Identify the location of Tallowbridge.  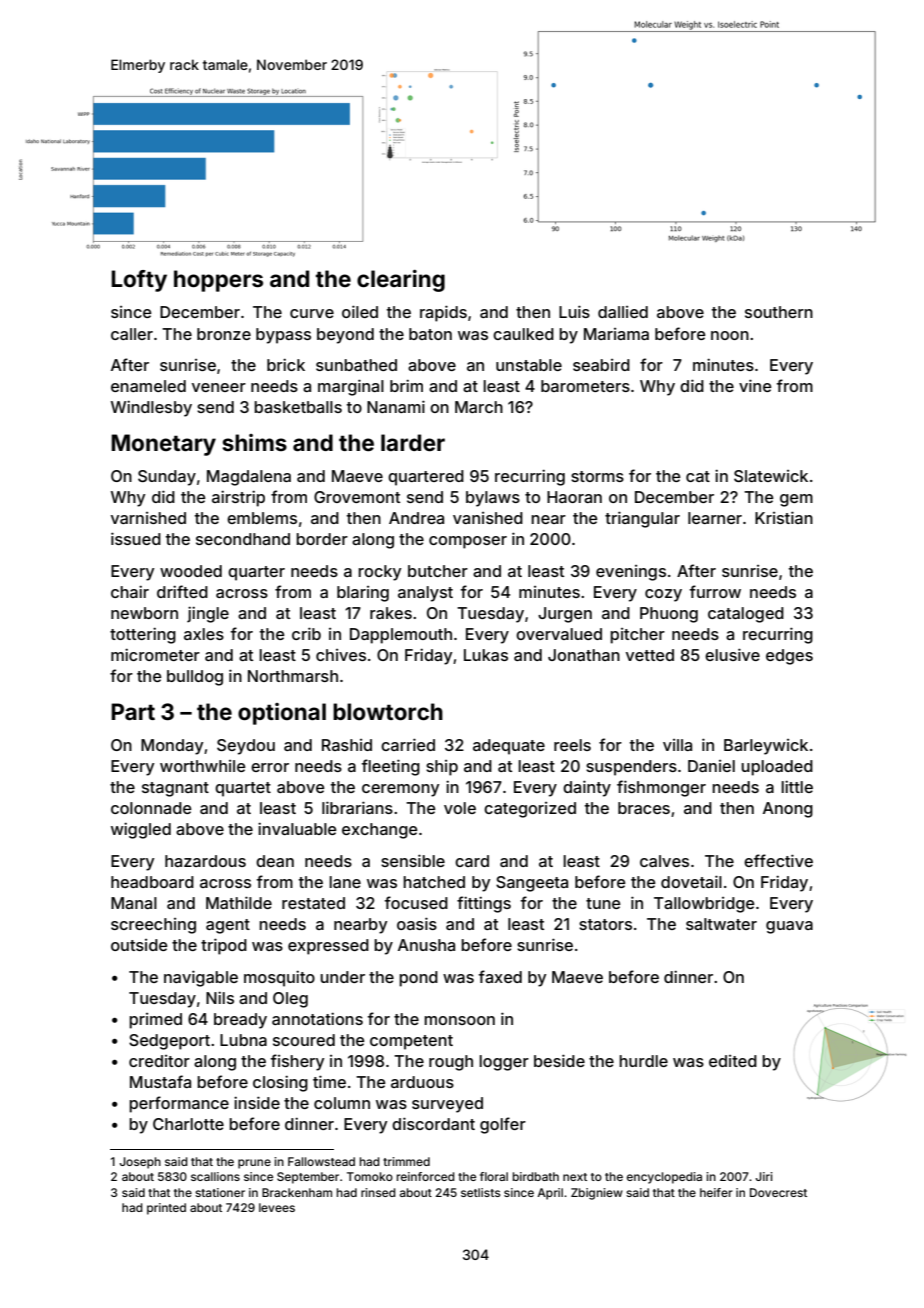
(704, 905).
